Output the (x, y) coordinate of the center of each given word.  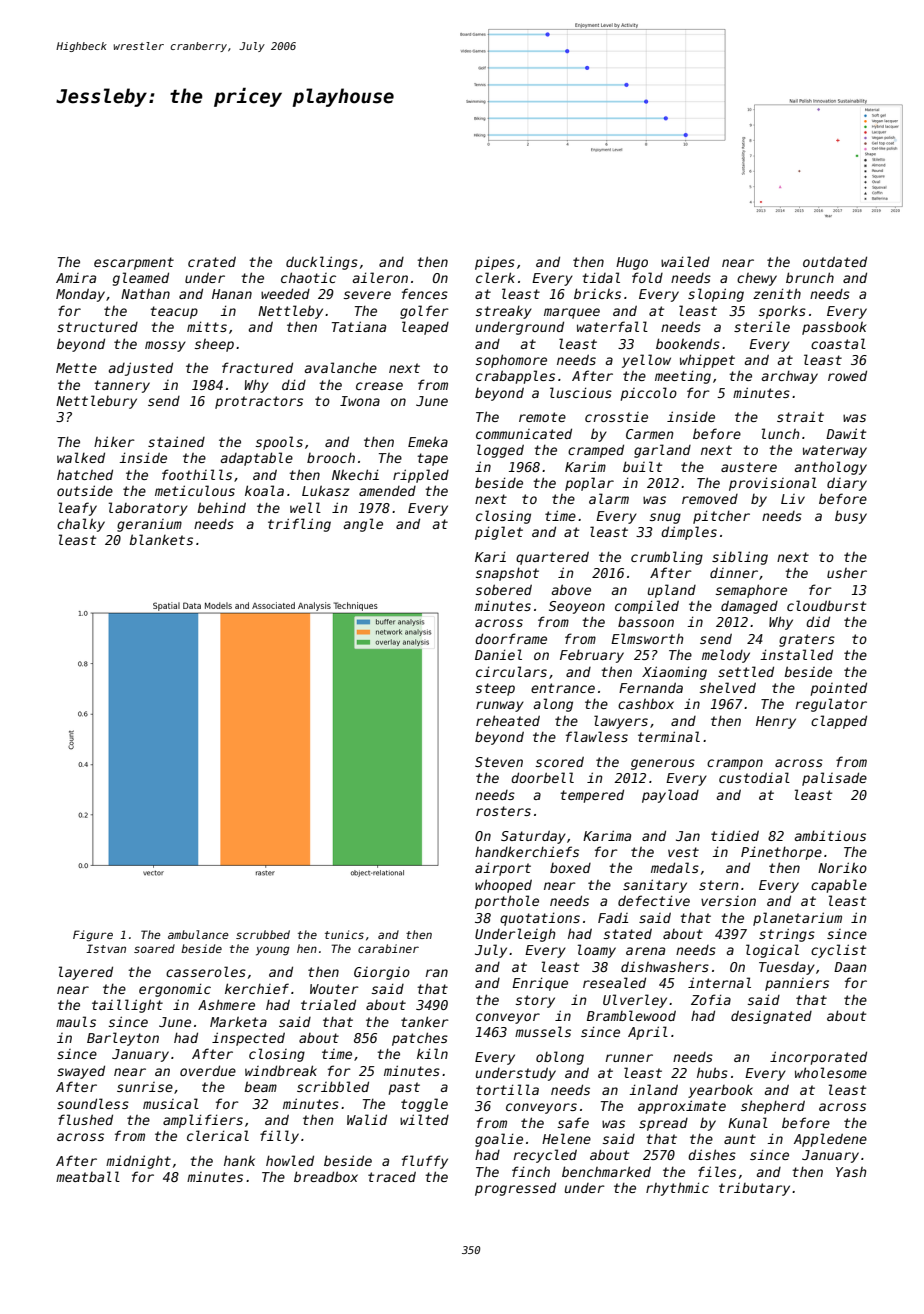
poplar (589, 484)
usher (847, 573)
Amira (76, 278)
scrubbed (263, 934)
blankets (161, 539)
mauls (76, 1021)
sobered (504, 589)
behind (221, 507)
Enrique (540, 984)
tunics (344, 934)
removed (710, 499)
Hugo (632, 263)
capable (839, 886)
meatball (88, 1176)
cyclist (838, 951)
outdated (835, 261)
